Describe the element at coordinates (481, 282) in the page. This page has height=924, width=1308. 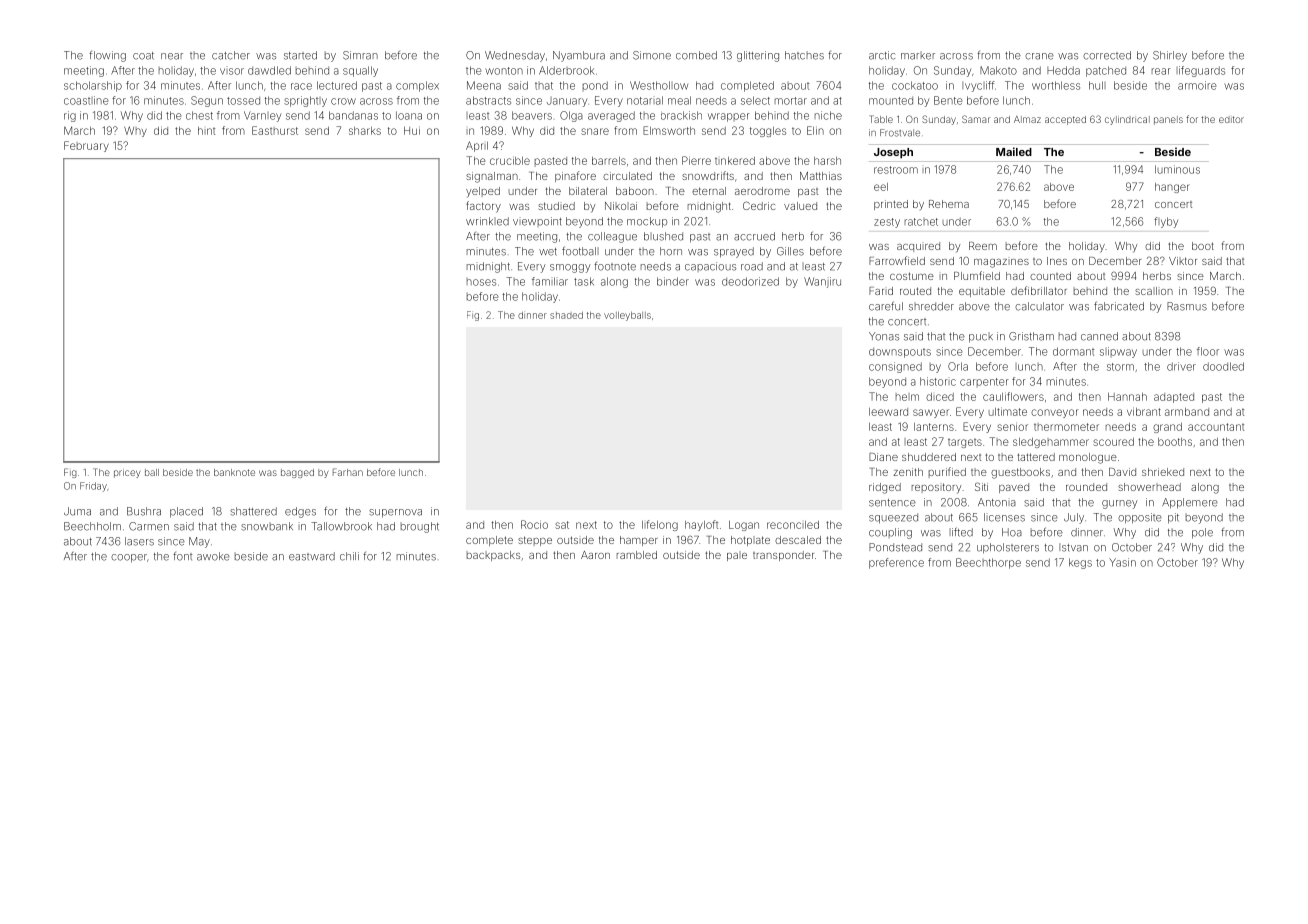
I see `hoses` at that location.
